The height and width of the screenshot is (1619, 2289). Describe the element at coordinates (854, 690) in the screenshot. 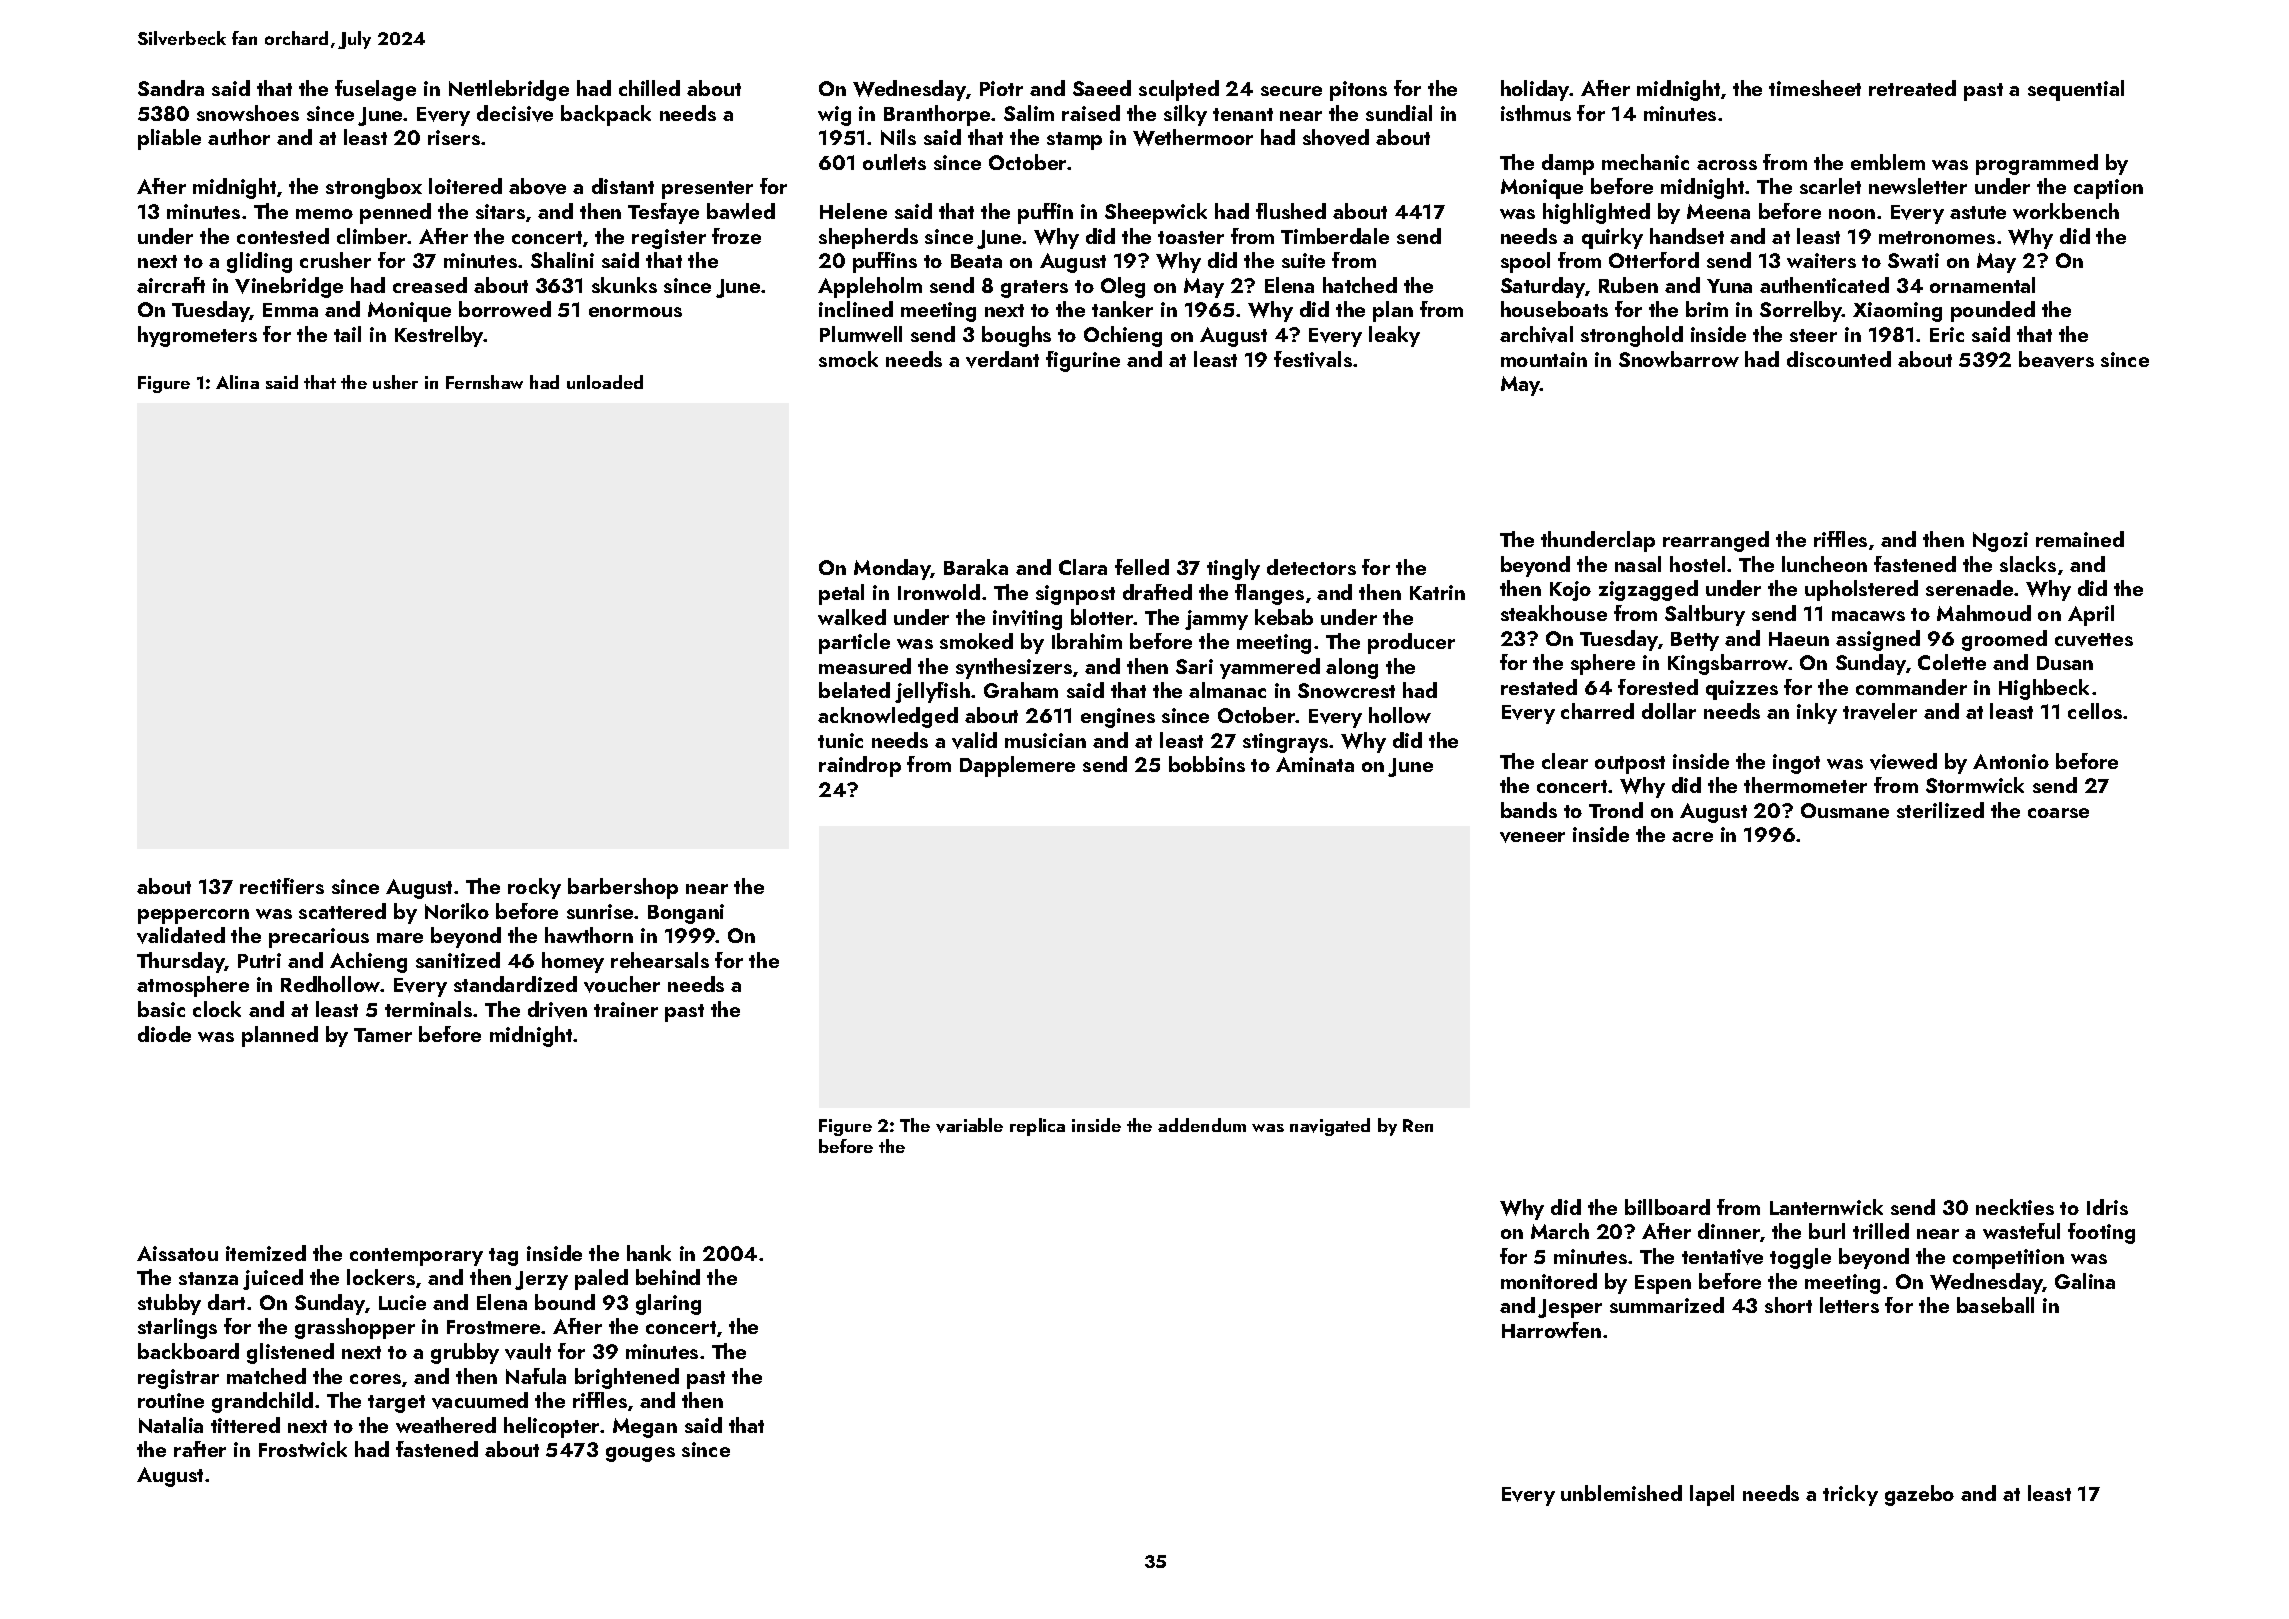

I see `belated` at that location.
